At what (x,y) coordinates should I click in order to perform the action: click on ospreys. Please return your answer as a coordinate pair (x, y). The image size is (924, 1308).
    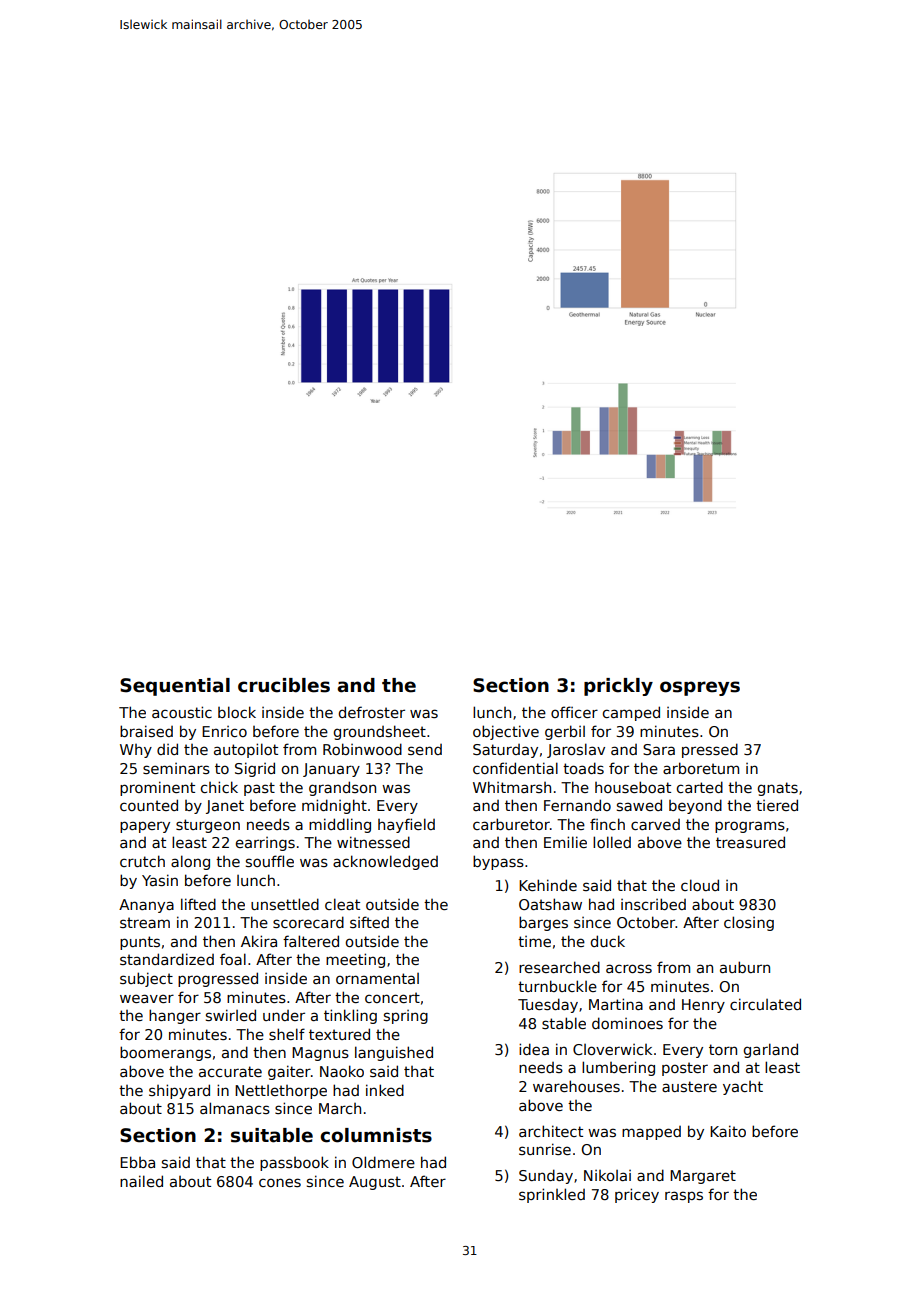
    Looking at the image, I should click on (700, 688).
